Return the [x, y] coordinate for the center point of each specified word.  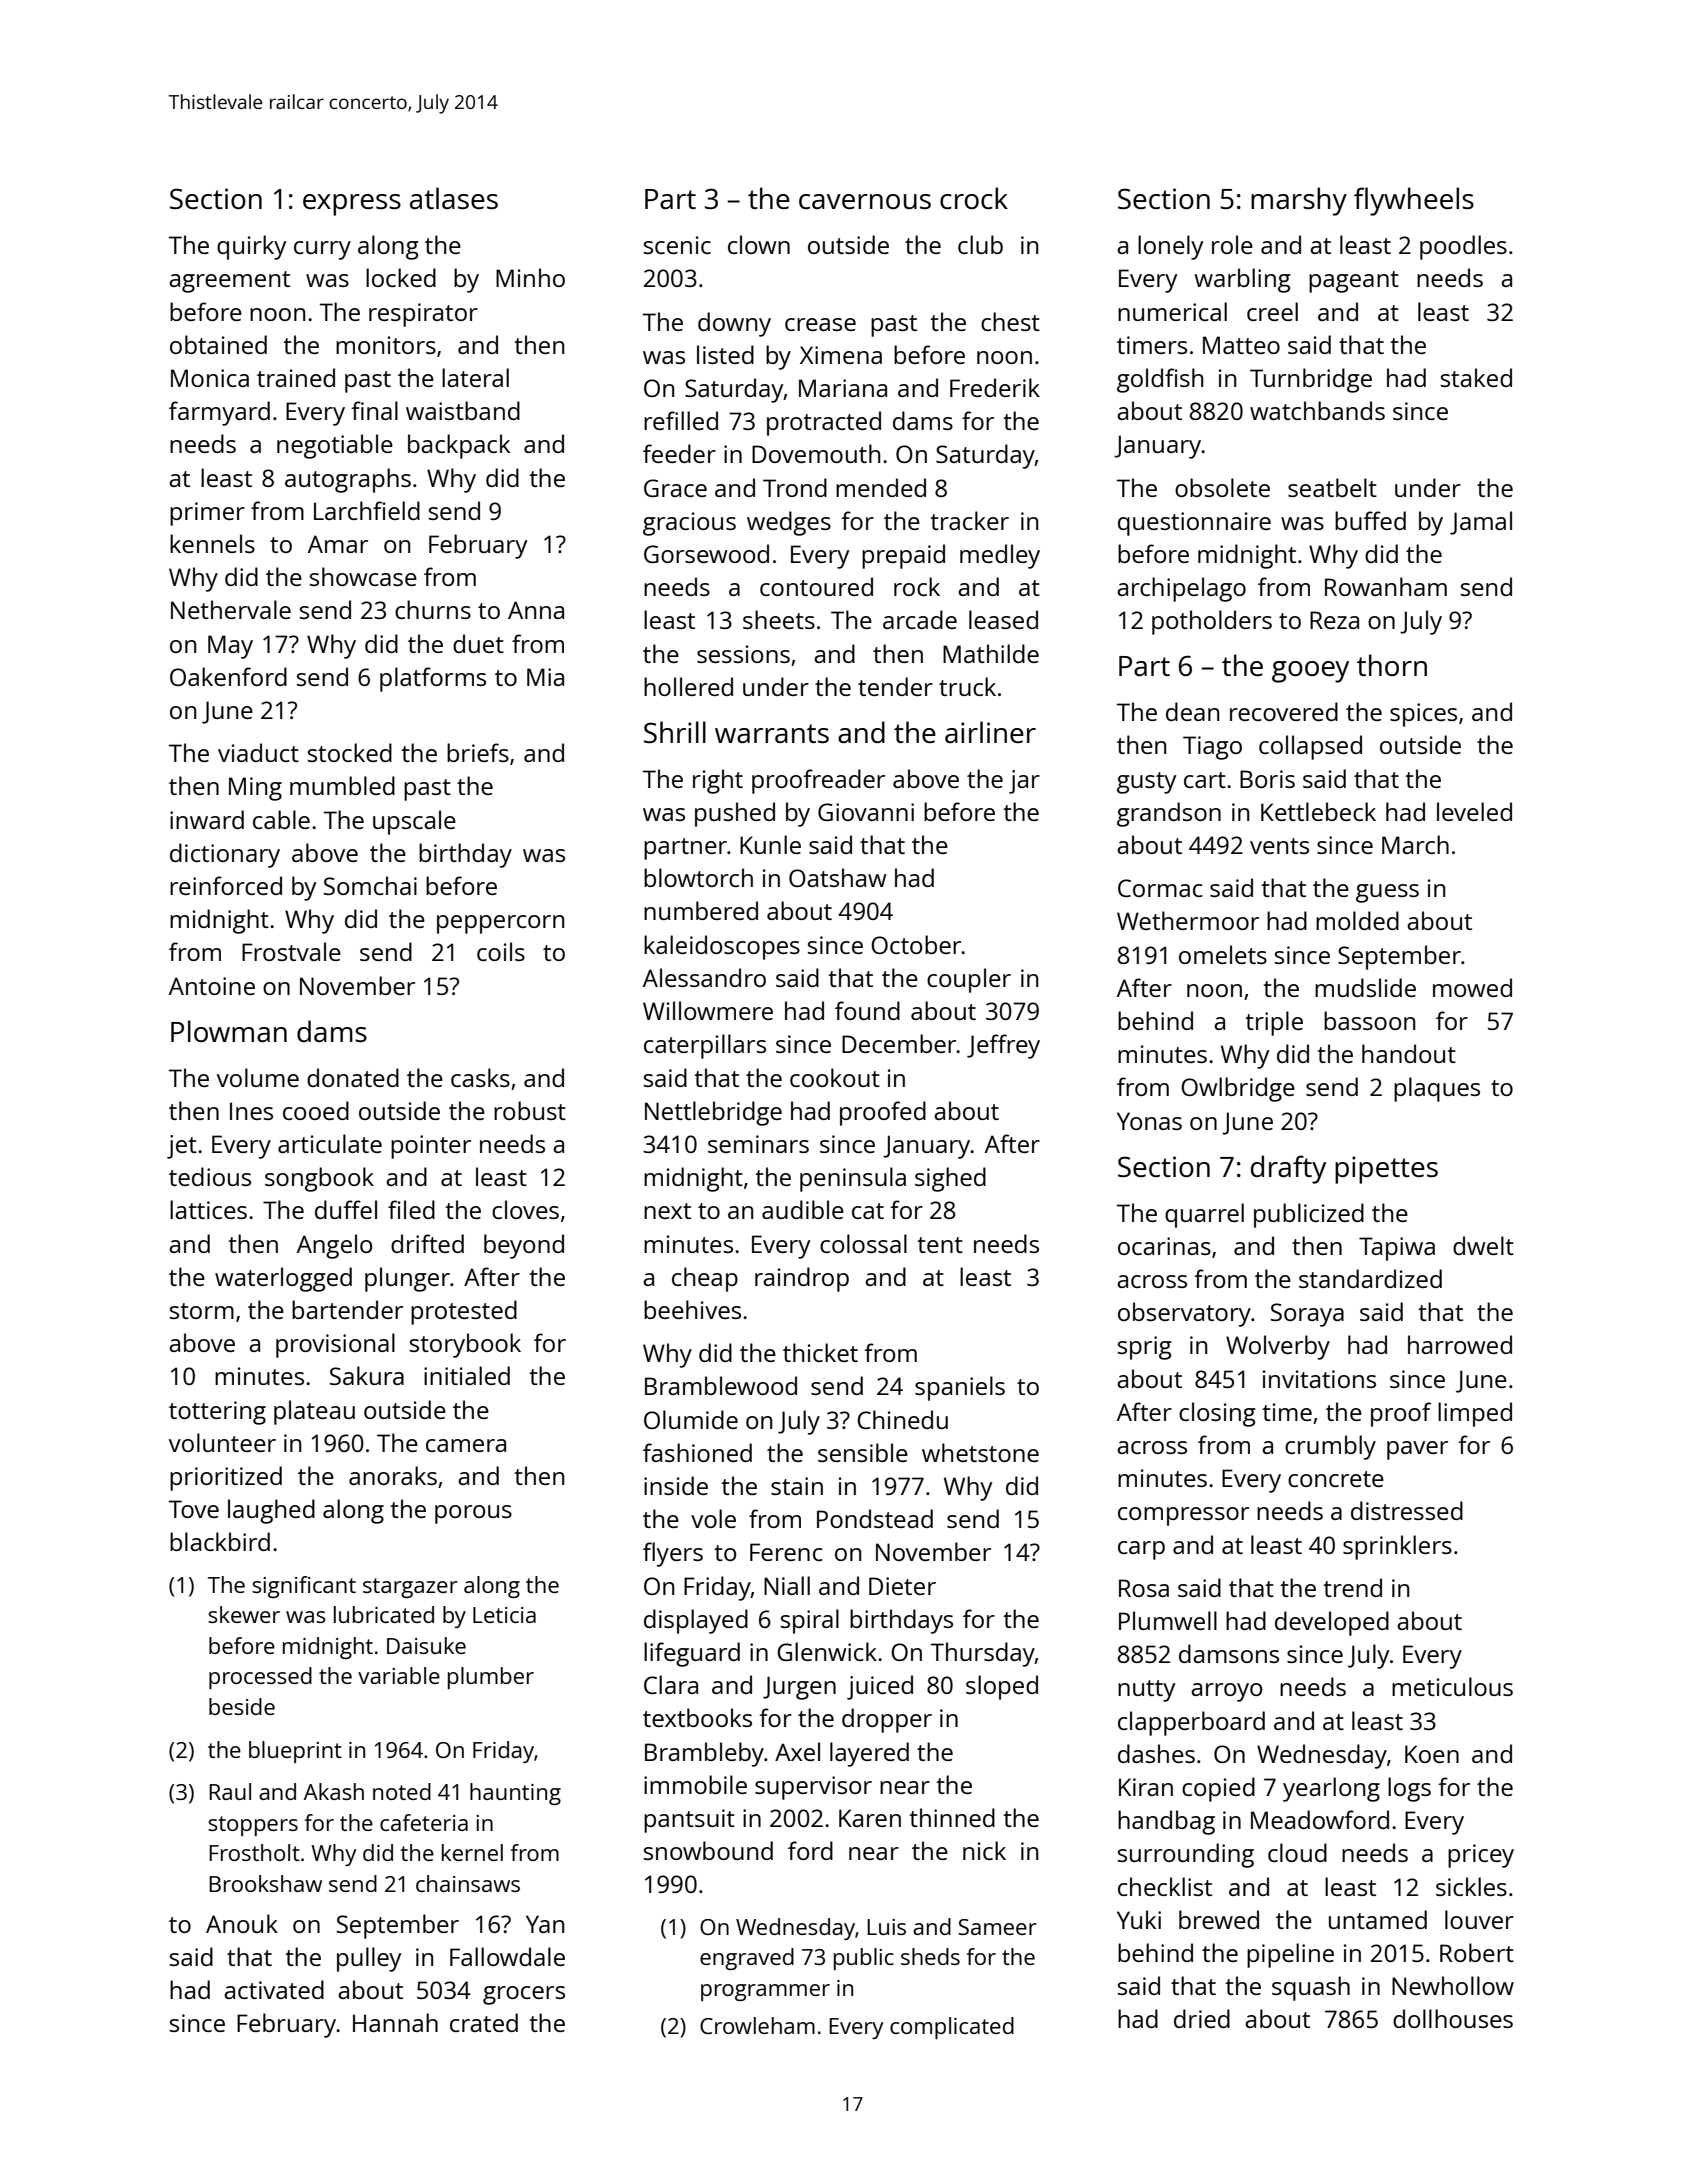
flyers [673, 1554]
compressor [1183, 1516]
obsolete [1222, 487]
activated [274, 1989]
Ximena [841, 355]
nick [984, 1850]
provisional [335, 1345]
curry [322, 250]
